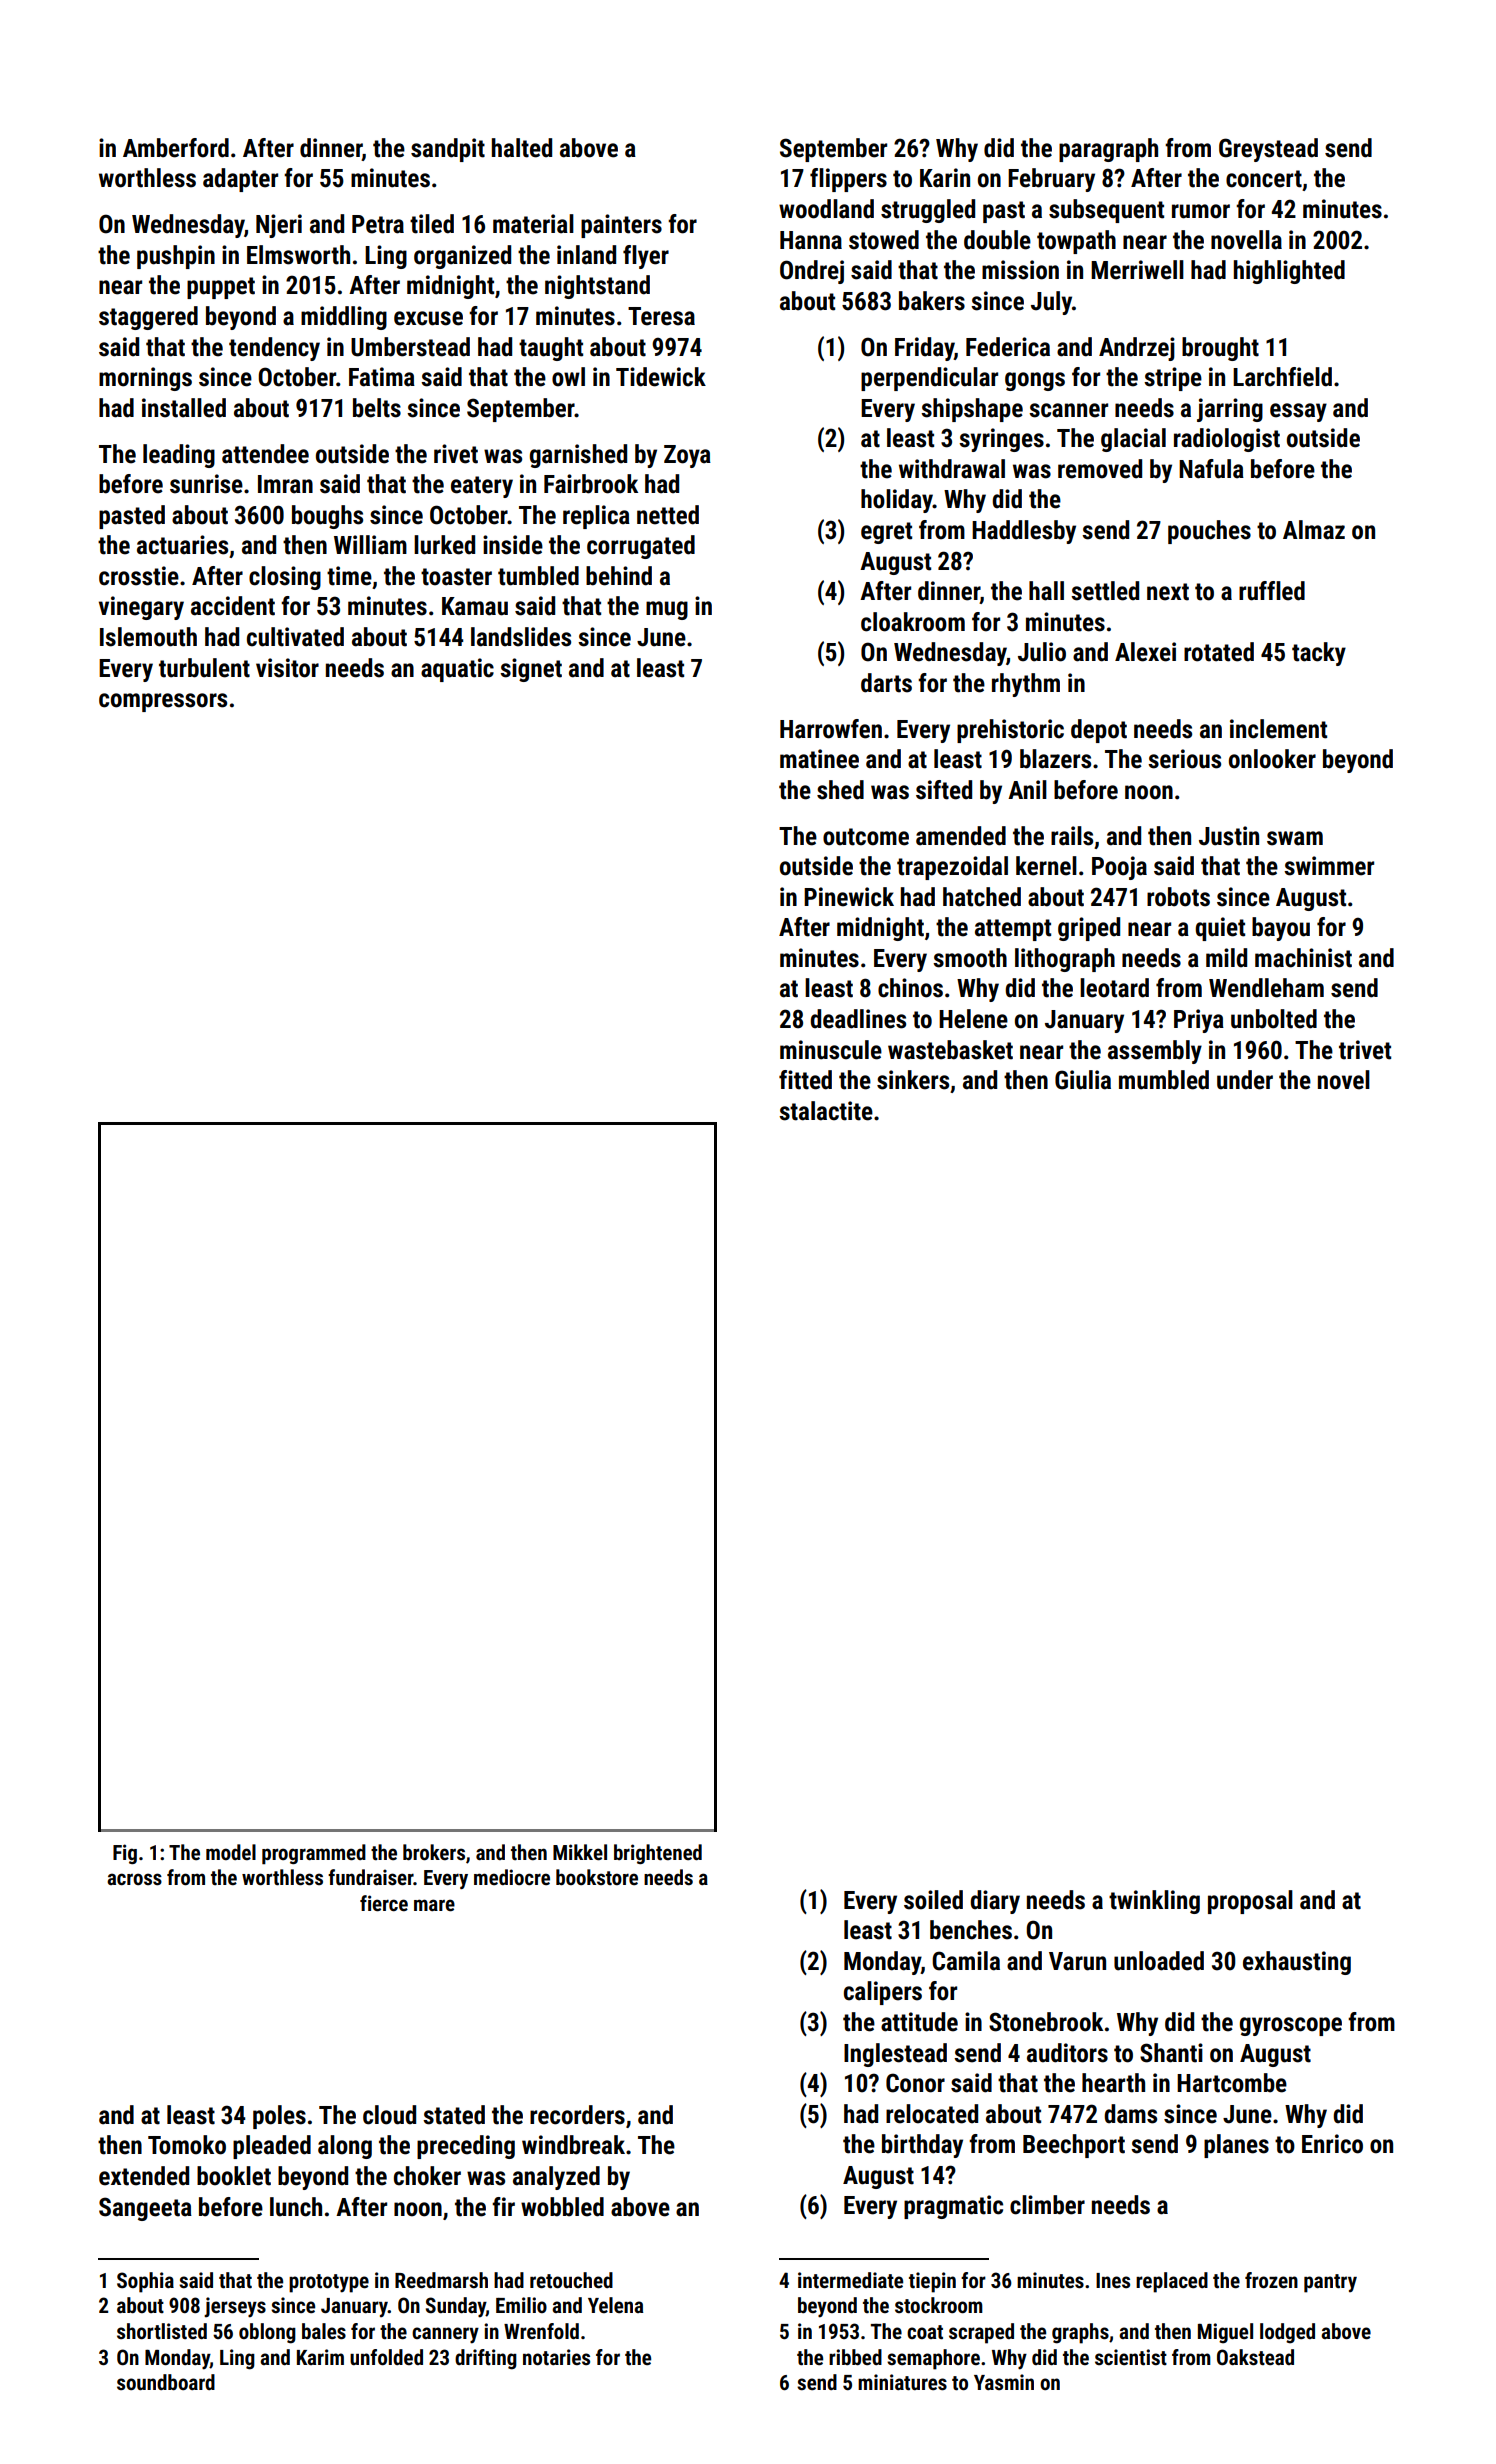 The height and width of the document is (2464, 1496). What do you see at coordinates (944, 790) in the document?
I see `sifted` at bounding box center [944, 790].
